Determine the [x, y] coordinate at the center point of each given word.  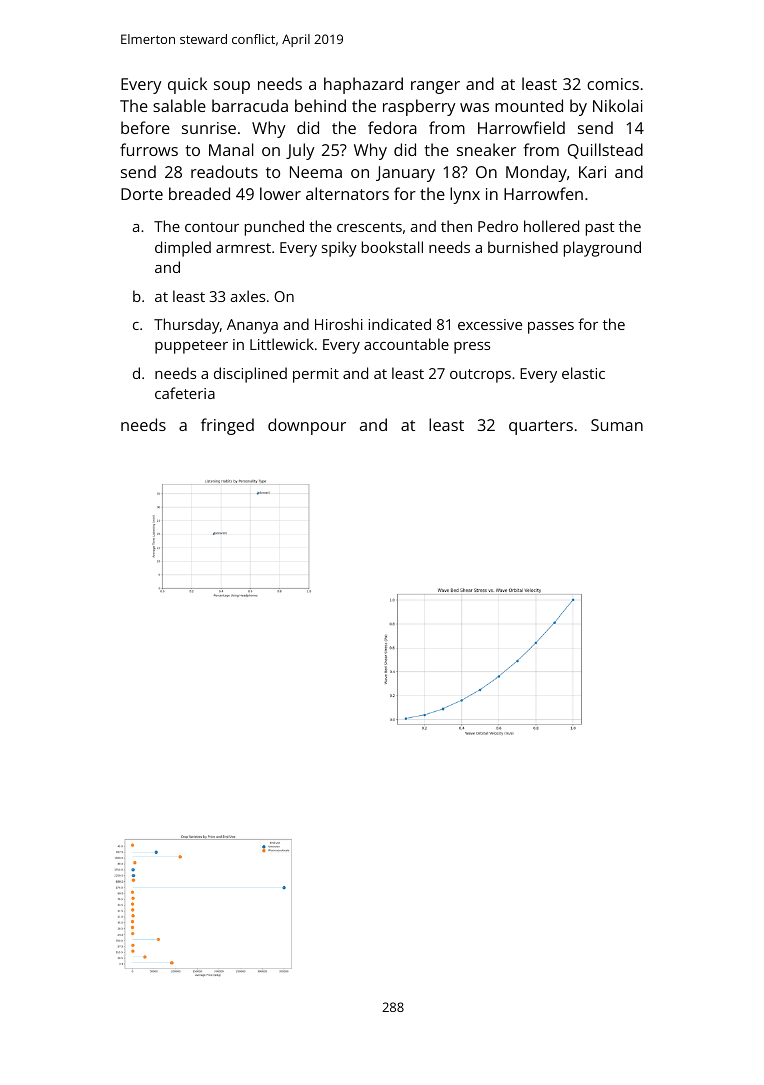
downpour [307, 426]
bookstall [392, 247]
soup [232, 87]
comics [613, 84]
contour [212, 227]
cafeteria [185, 393]
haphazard [363, 85]
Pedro [498, 226]
